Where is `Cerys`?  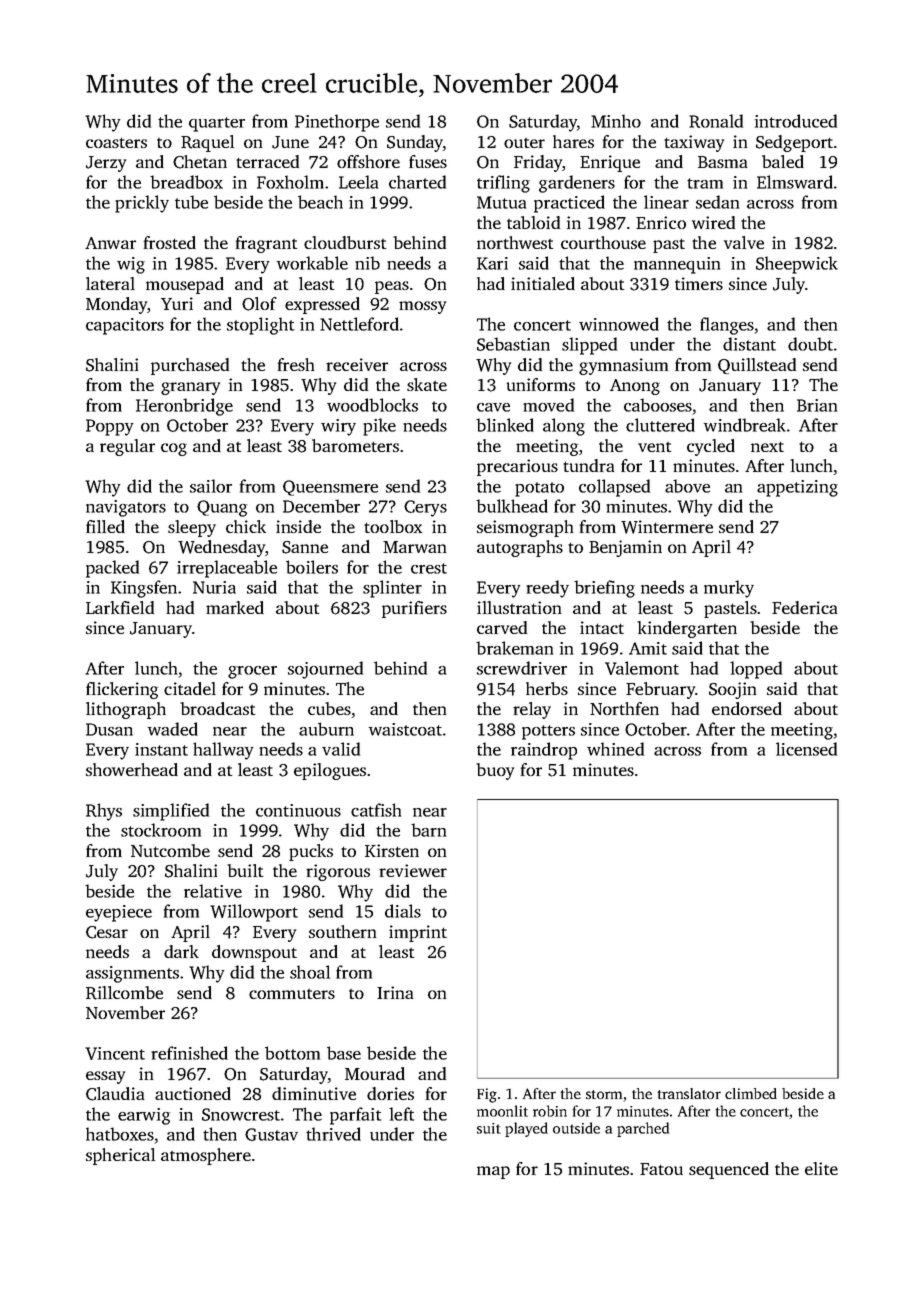
Cerys is located at coordinates (425, 508).
